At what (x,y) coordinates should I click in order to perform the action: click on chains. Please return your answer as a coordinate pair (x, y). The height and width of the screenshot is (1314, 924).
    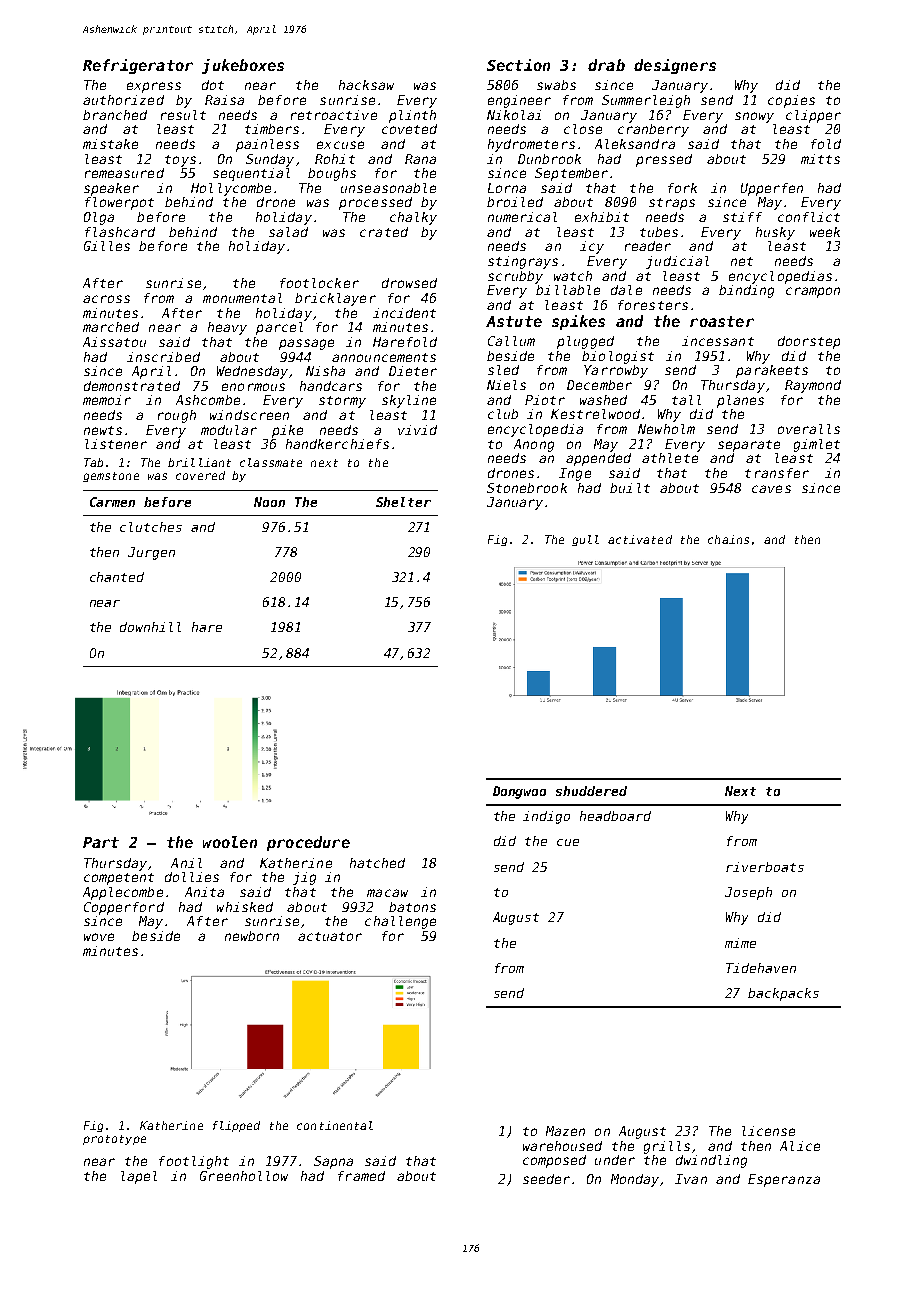
    Looking at the image, I should click on (728, 539).
